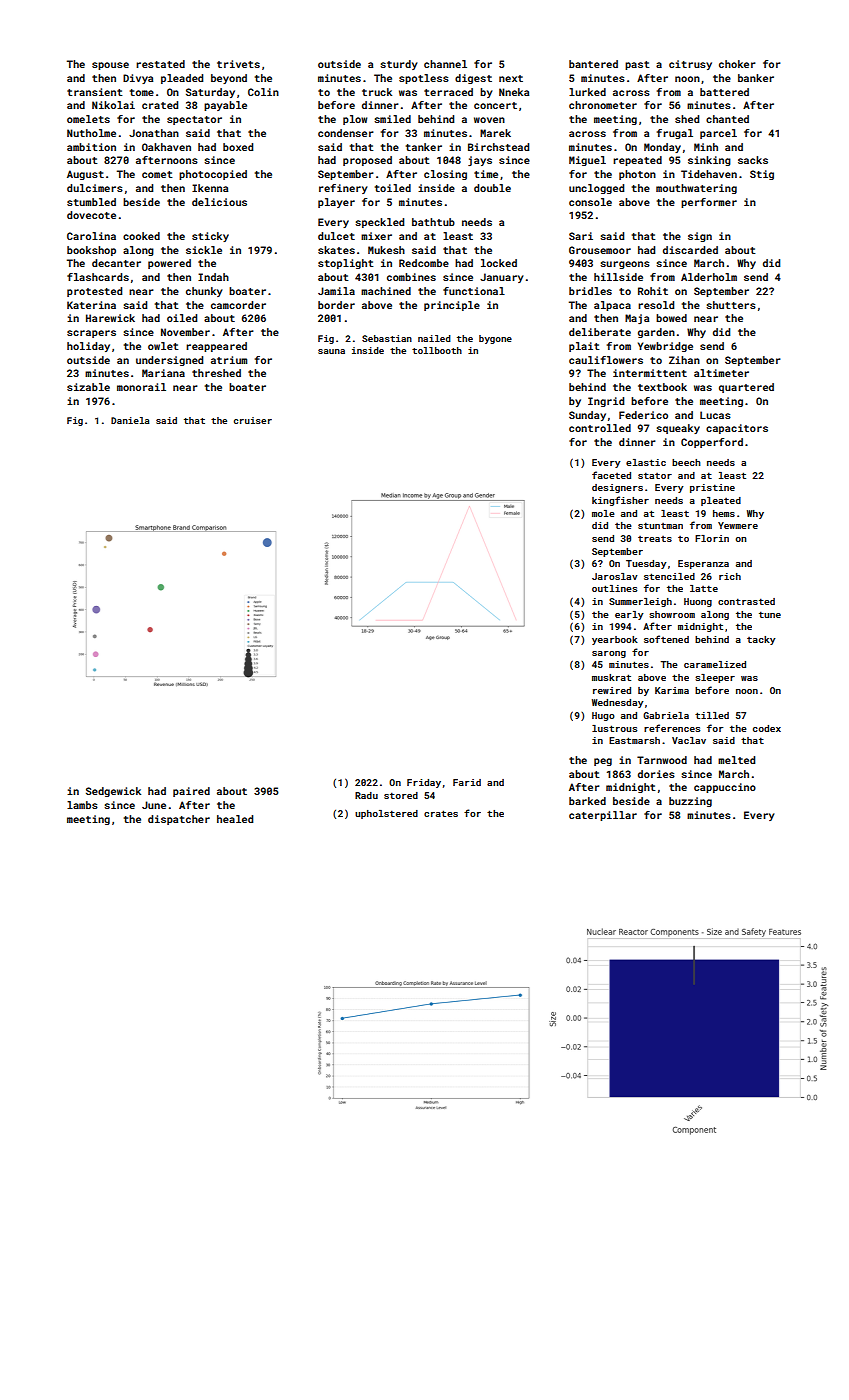 The image size is (849, 1400). I want to click on paired, so click(191, 792).
